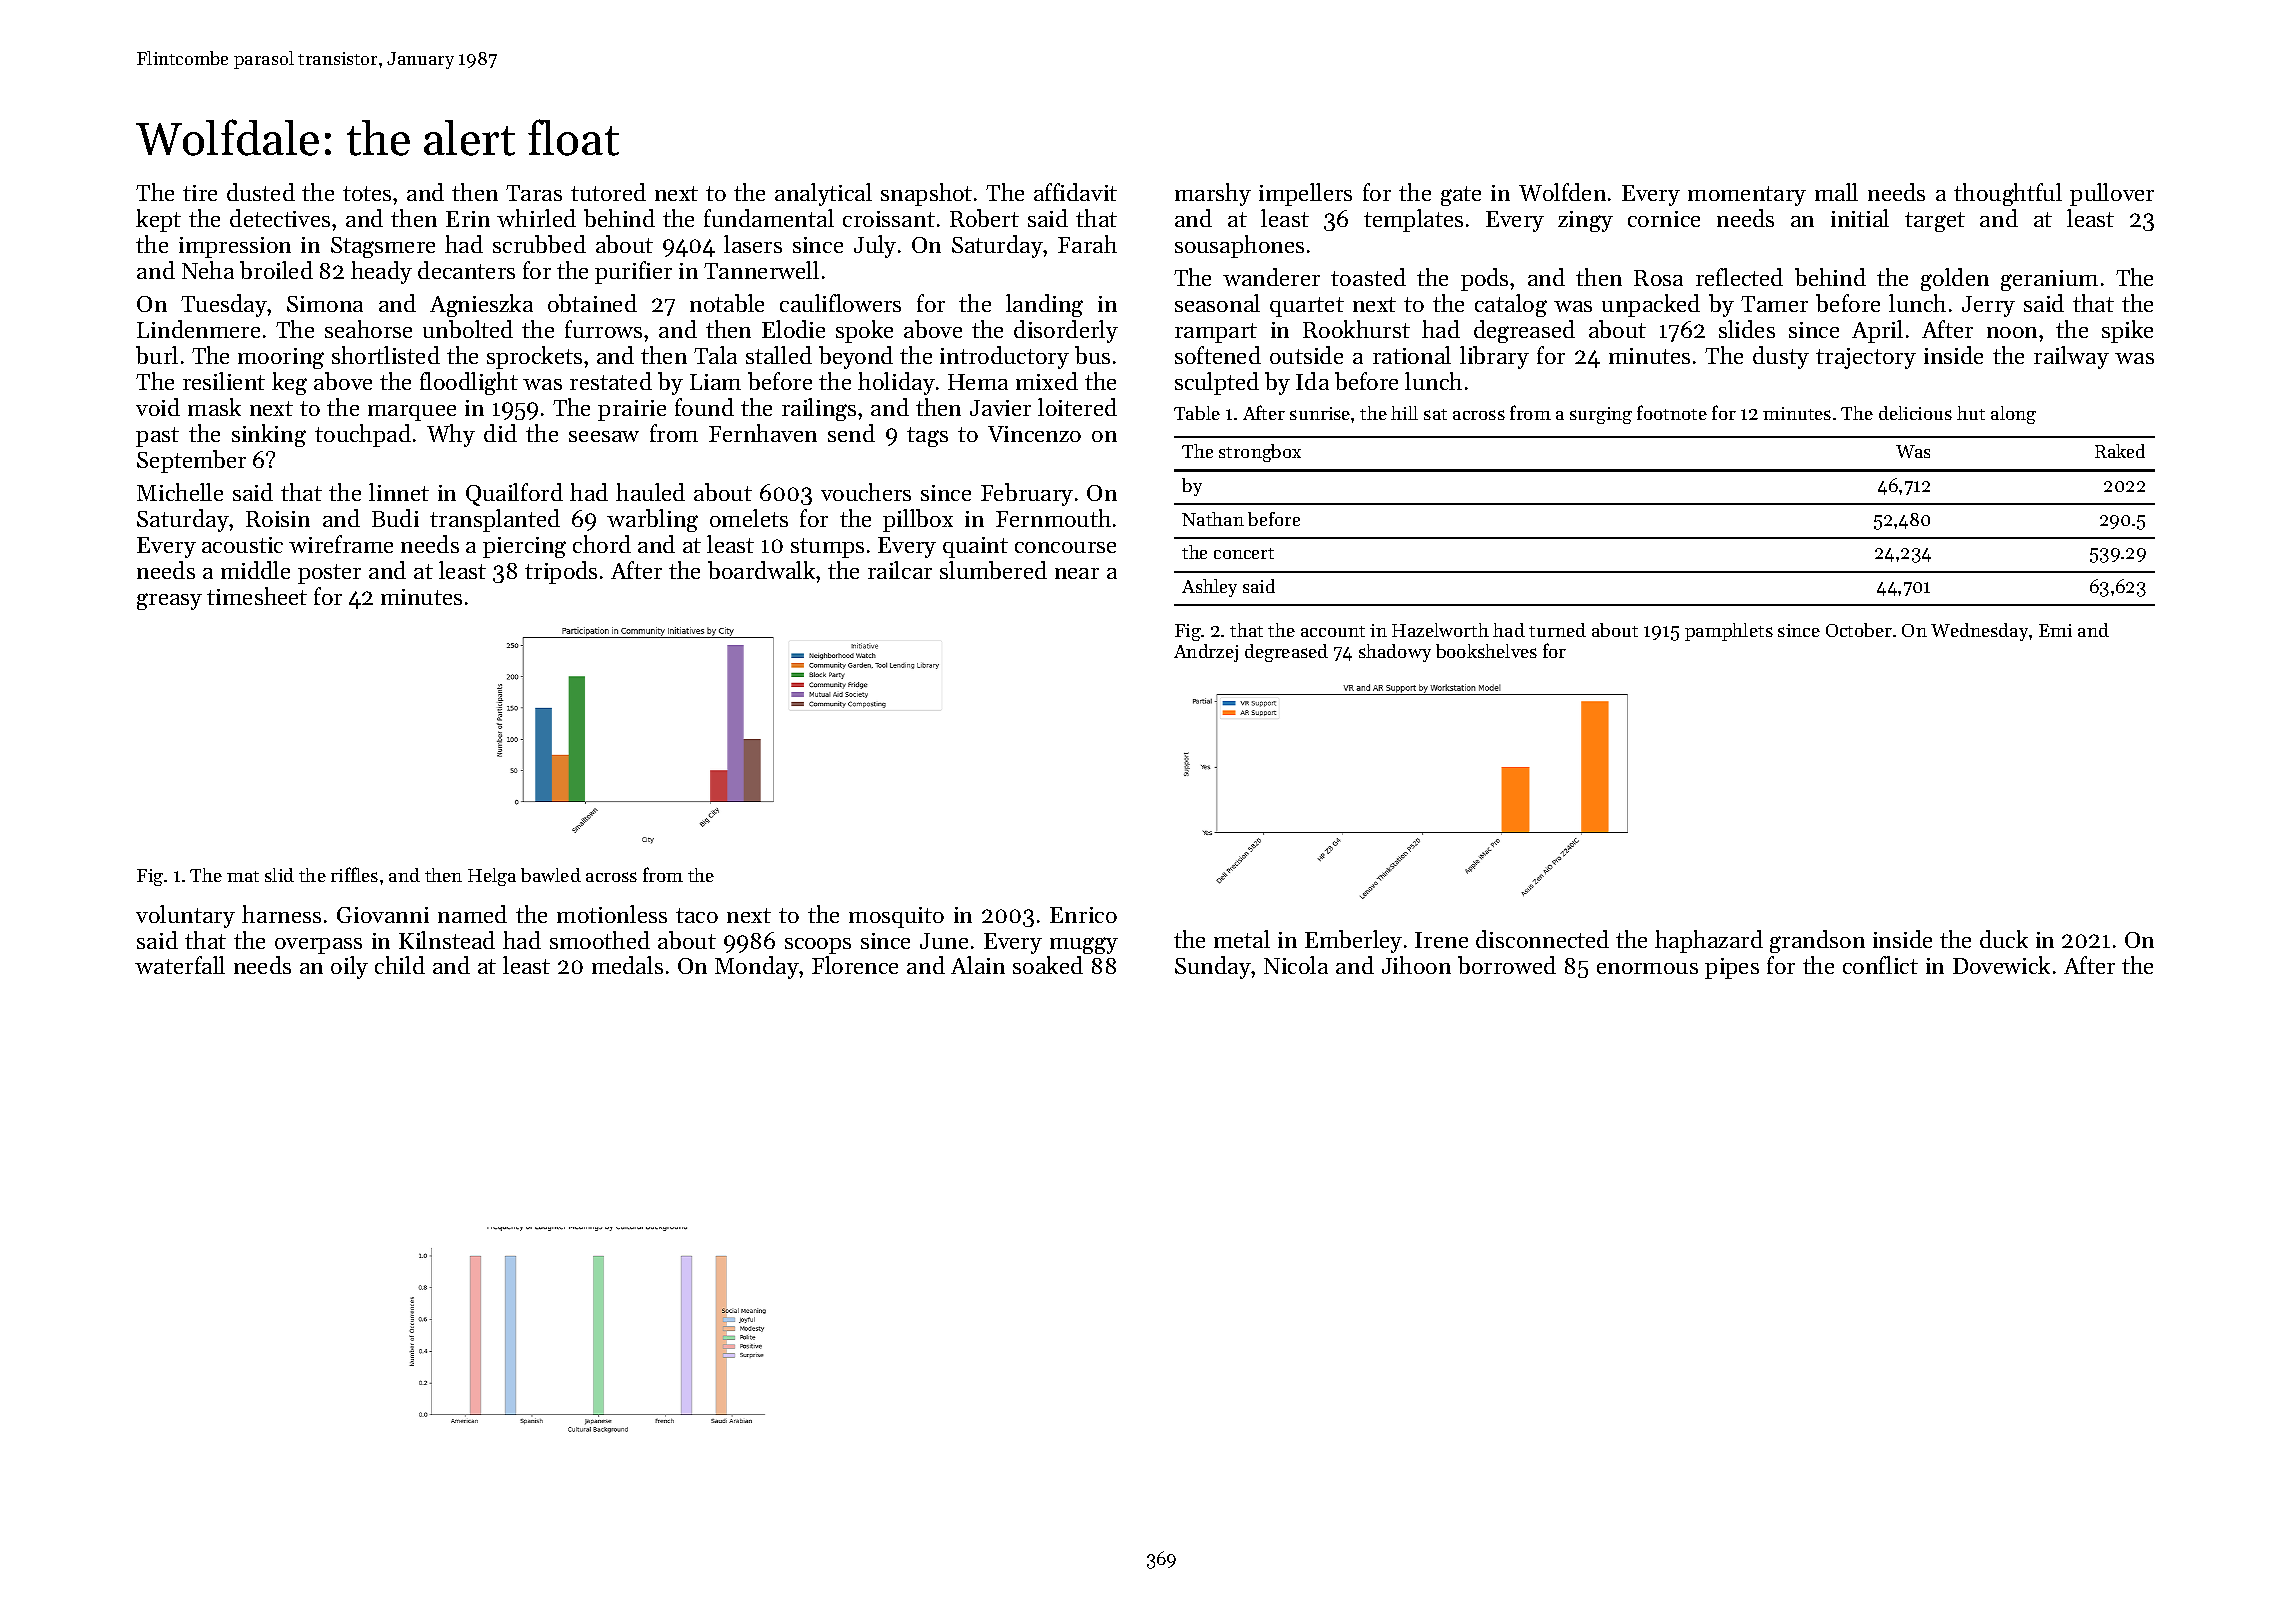 The image size is (2292, 1620). What do you see at coordinates (1413, 220) in the page?
I see `templates` at bounding box center [1413, 220].
